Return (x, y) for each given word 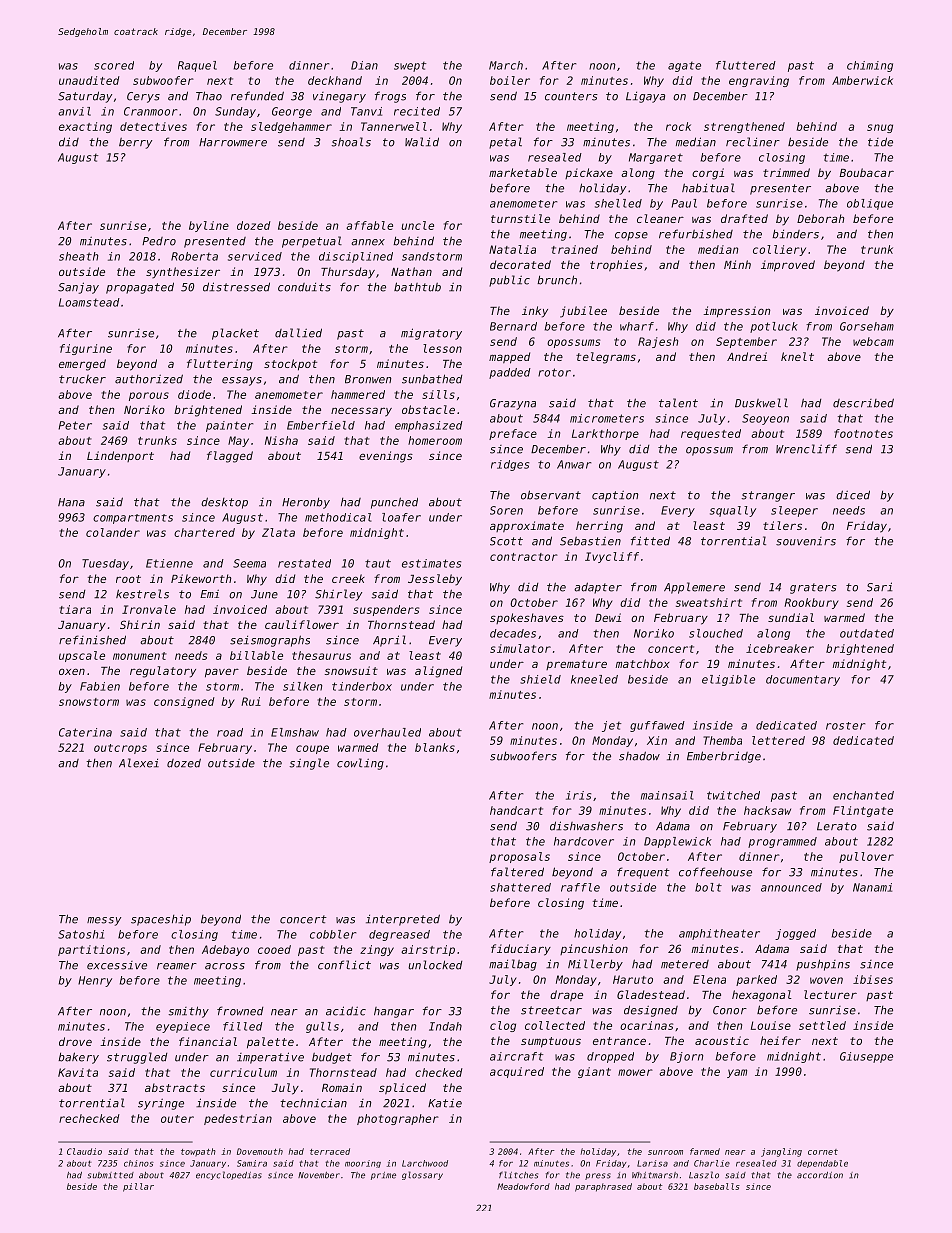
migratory (431, 334)
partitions (91, 950)
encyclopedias (229, 1175)
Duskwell (761, 403)
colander (113, 532)
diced (853, 495)
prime (383, 1176)
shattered (520, 887)
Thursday (348, 273)
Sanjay (78, 288)
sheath (78, 256)
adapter (598, 588)
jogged (795, 934)
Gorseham (867, 326)
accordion (820, 1175)
